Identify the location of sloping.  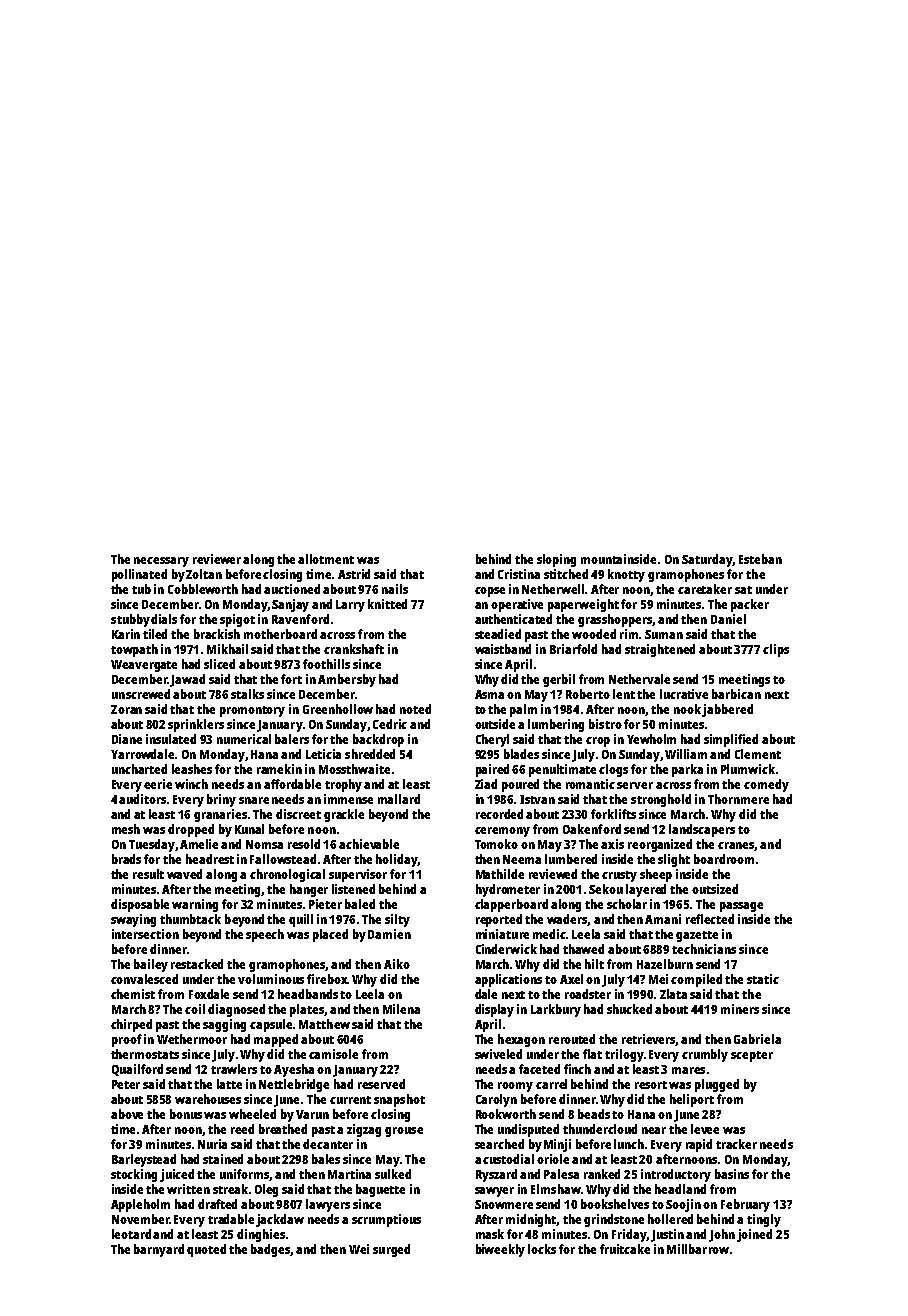
(556, 560).
